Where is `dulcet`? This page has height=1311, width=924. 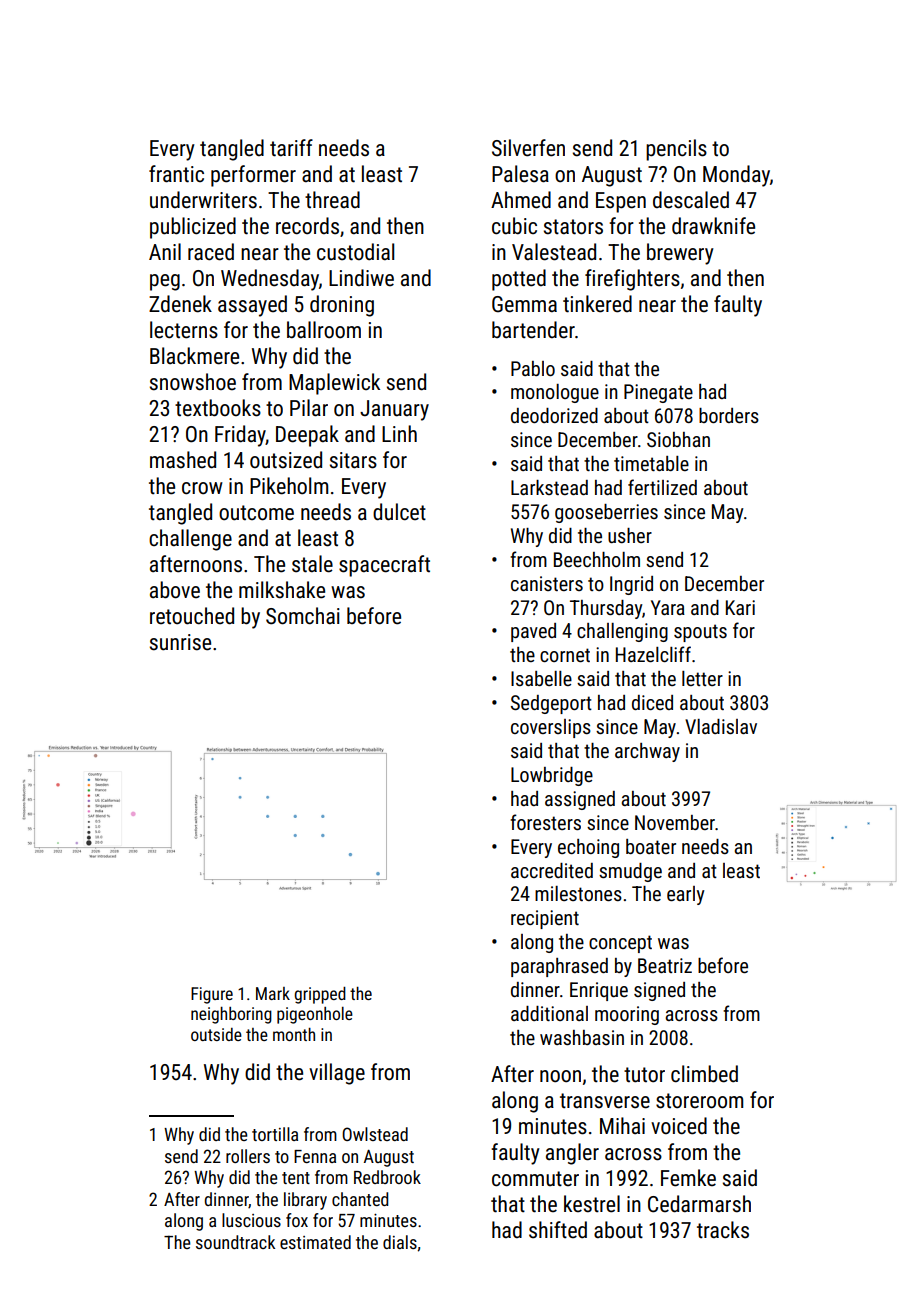
dulcet is located at coordinates (399, 512).
